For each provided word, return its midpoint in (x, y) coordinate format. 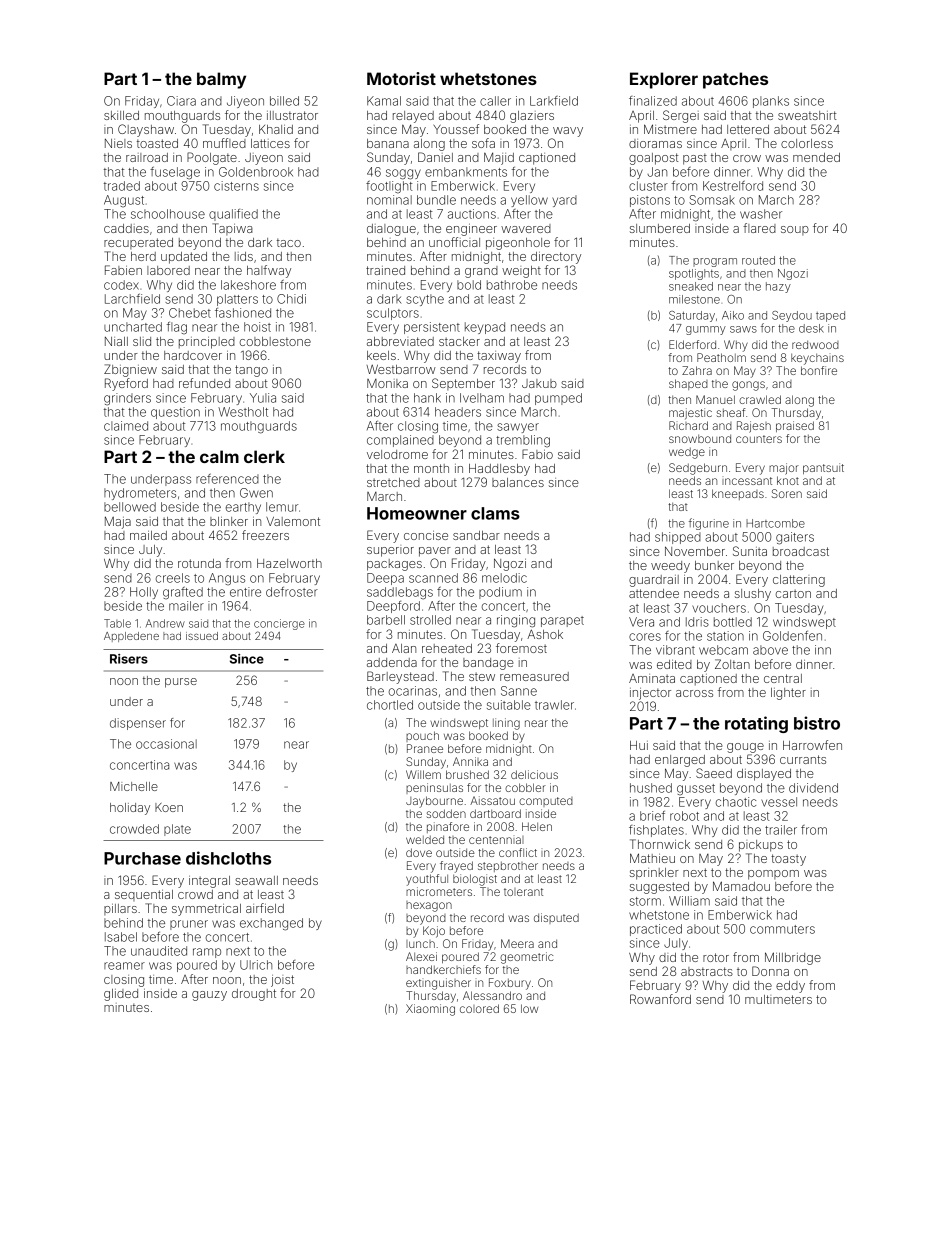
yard (564, 201)
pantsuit (823, 468)
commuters (782, 929)
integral (209, 882)
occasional (166, 744)
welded (425, 839)
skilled (121, 115)
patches (735, 80)
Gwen (256, 493)
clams (495, 513)
